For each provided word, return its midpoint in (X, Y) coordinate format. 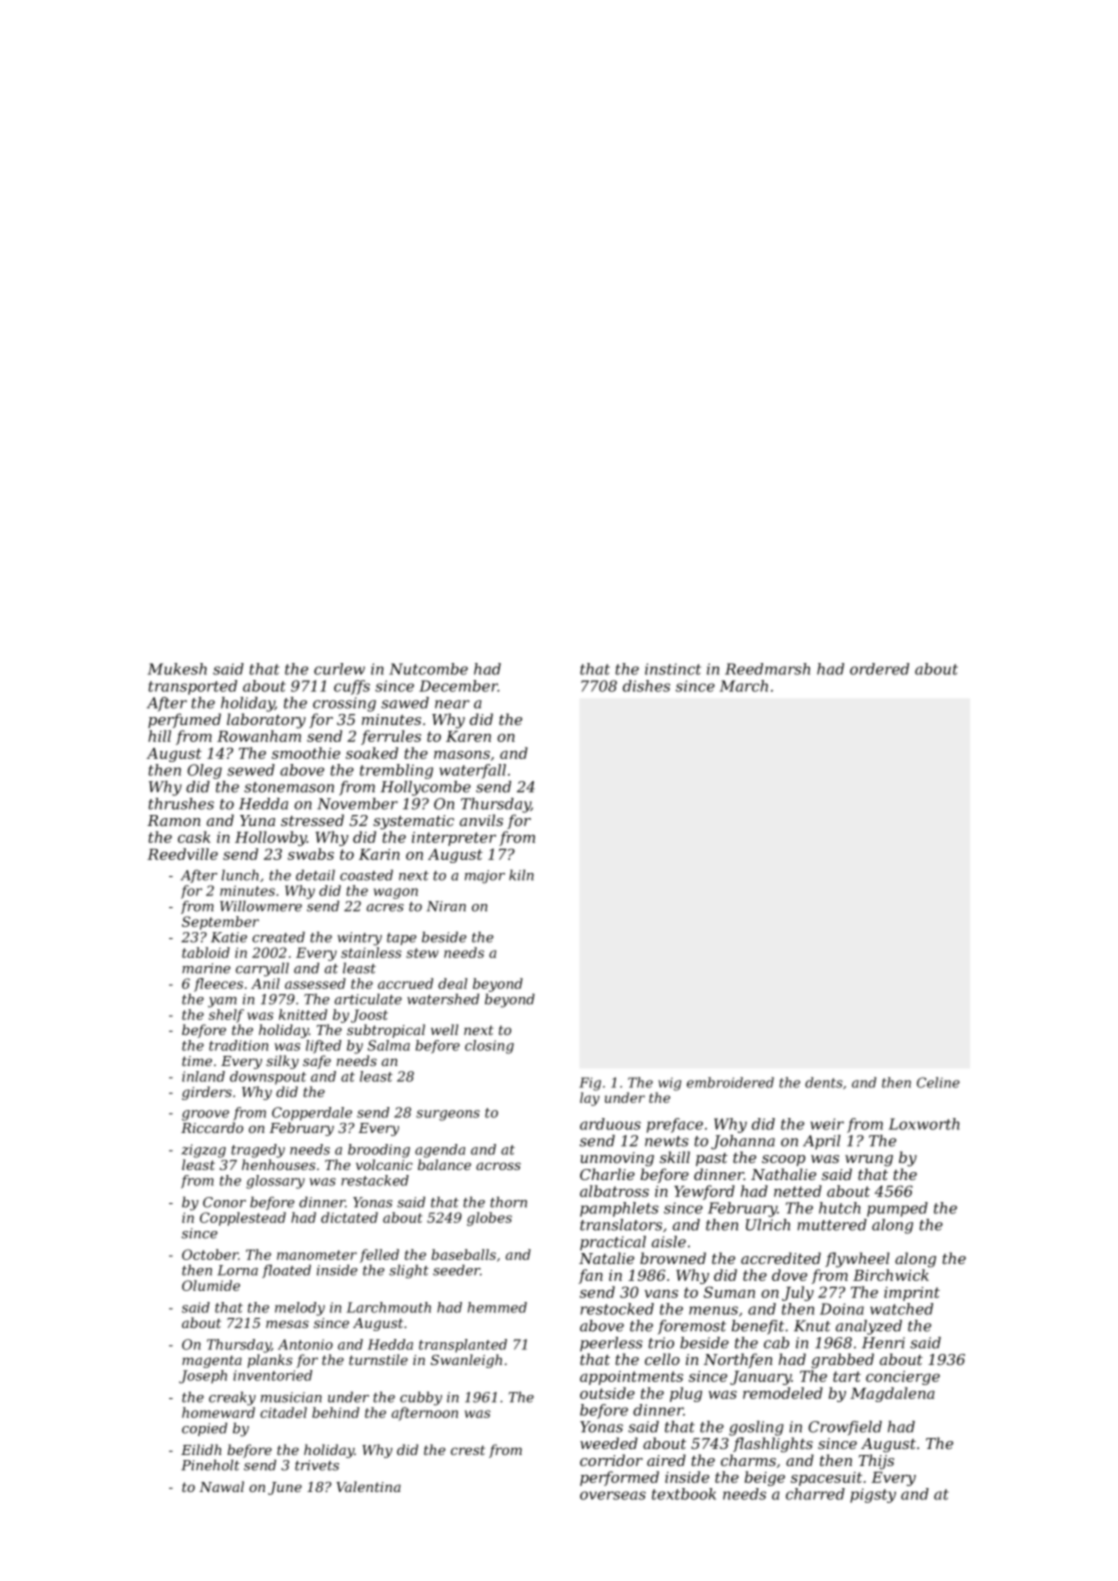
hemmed (497, 1307)
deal (452, 983)
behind (335, 1412)
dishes (646, 686)
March (744, 686)
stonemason (289, 787)
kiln (521, 875)
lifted (323, 1047)
